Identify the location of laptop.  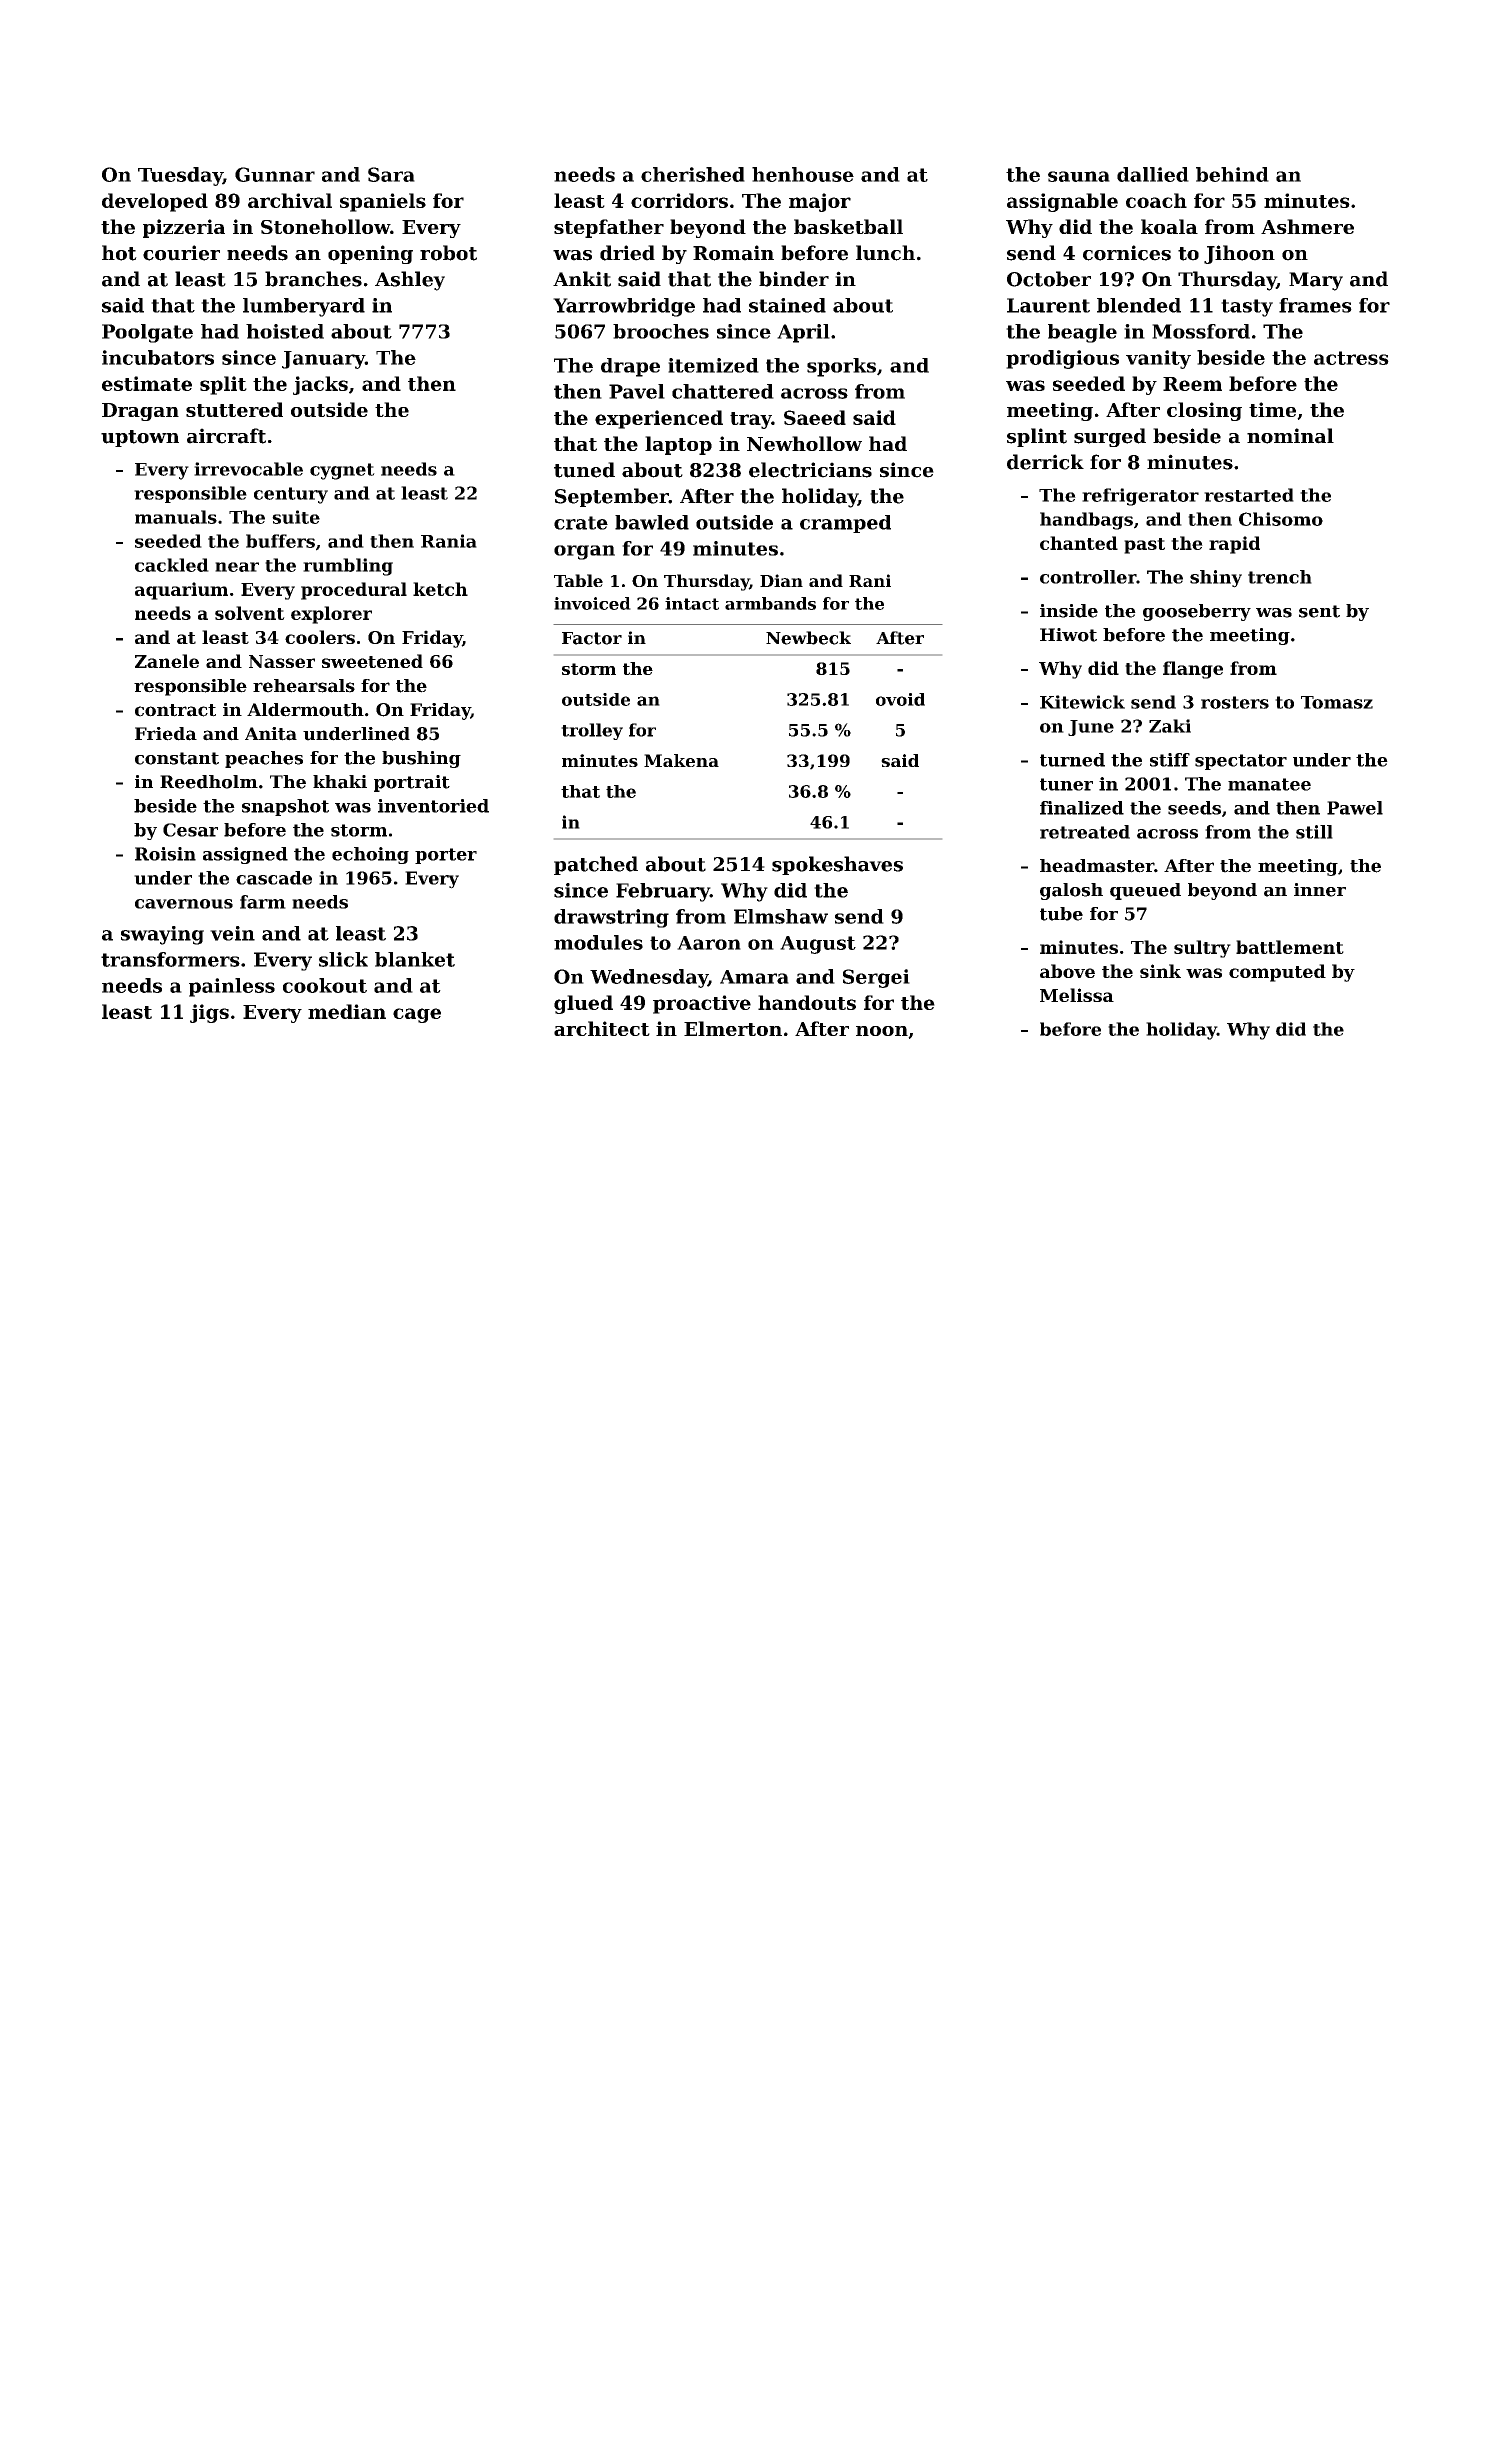
(678, 445).
